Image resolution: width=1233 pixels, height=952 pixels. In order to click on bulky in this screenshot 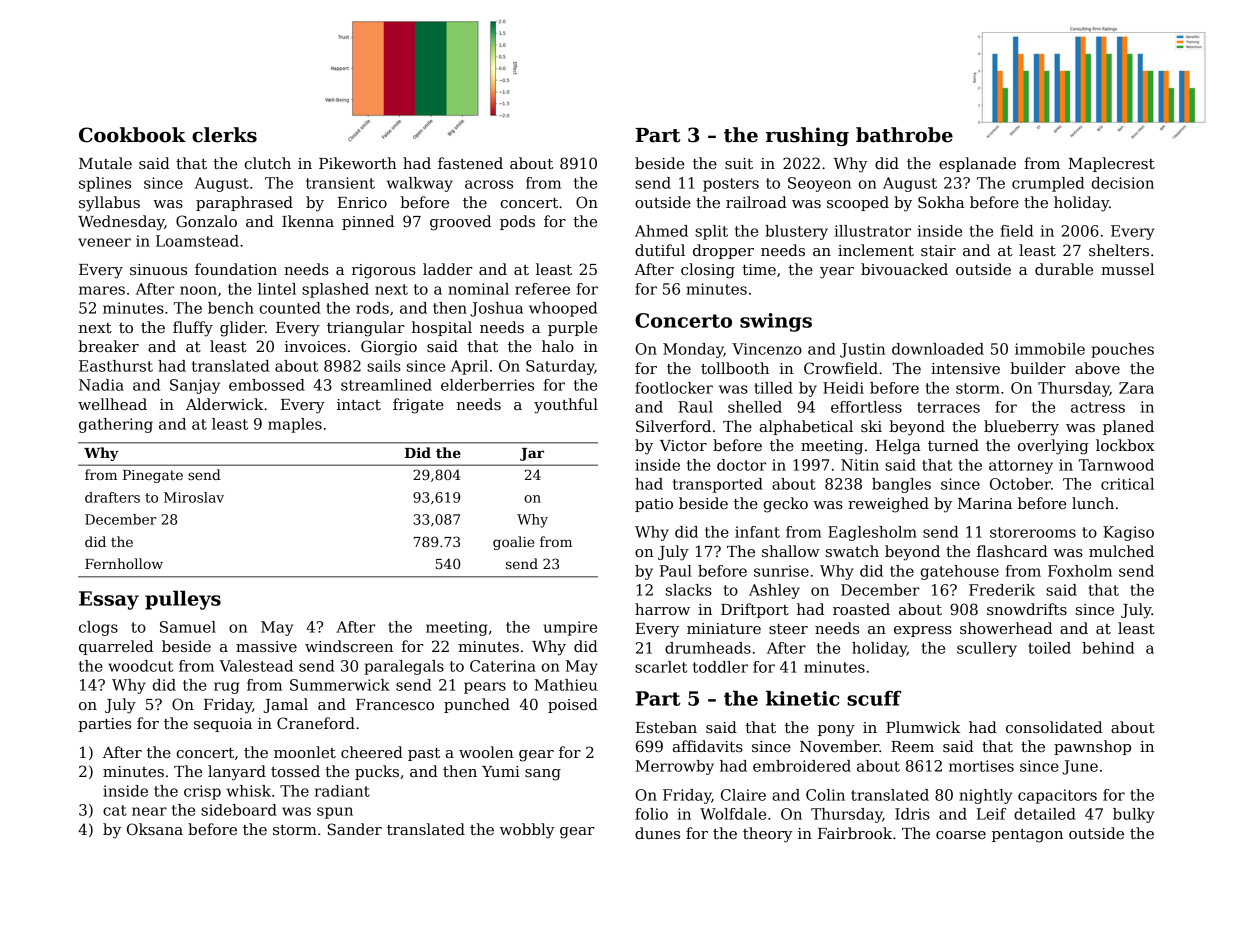, I will do `click(1133, 815)`.
